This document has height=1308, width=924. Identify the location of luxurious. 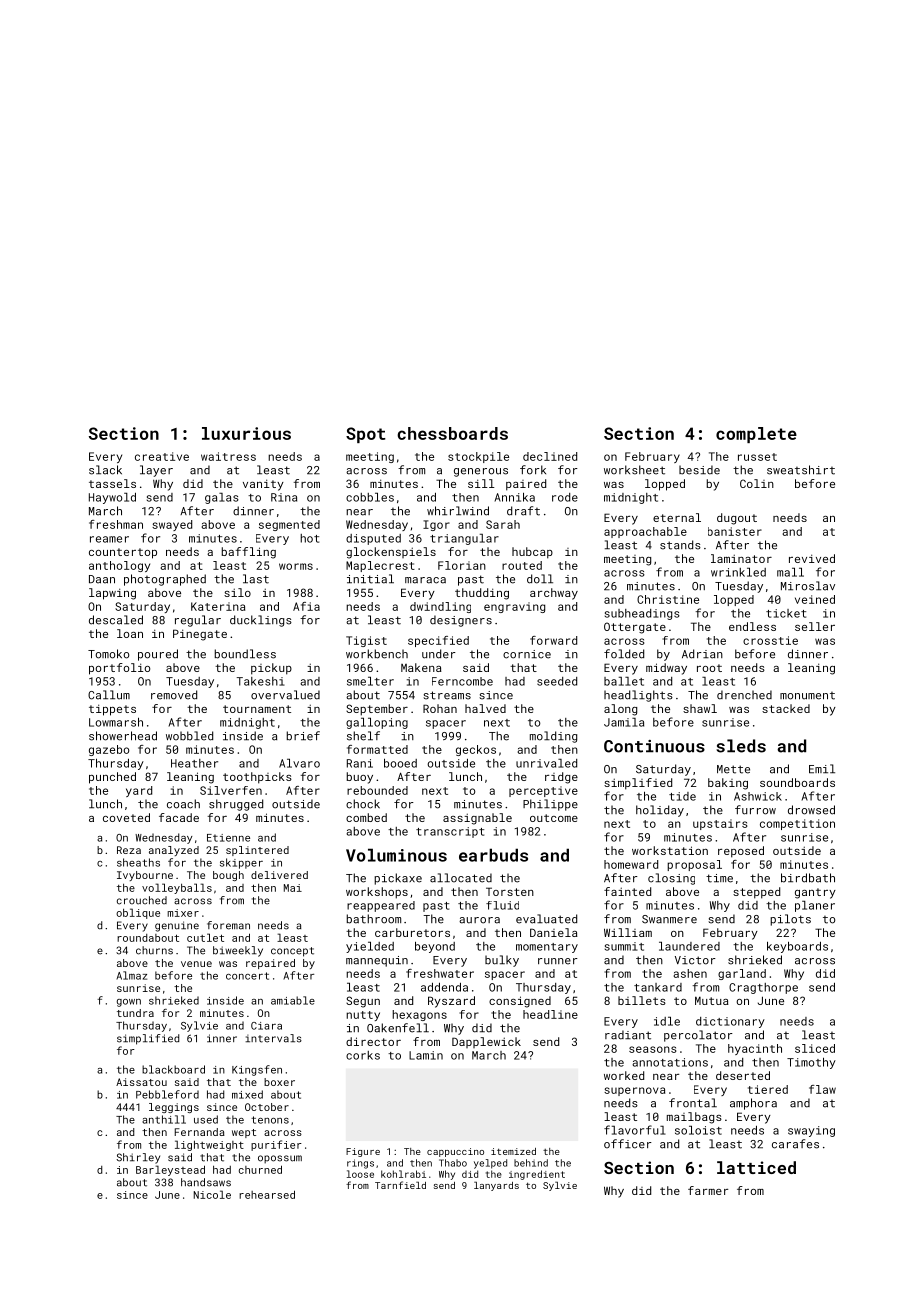
(246, 433).
